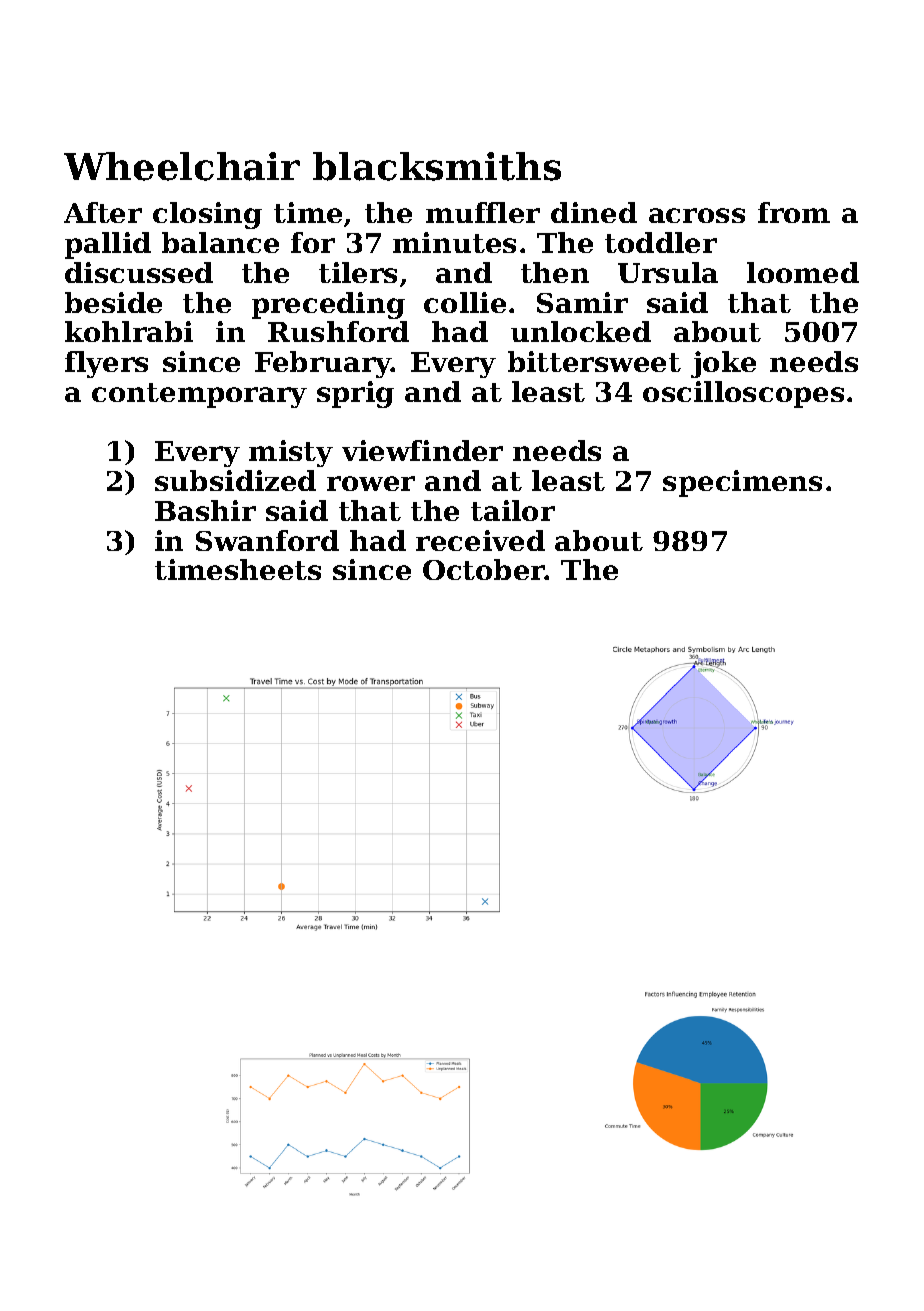  What do you see at coordinates (465, 302) in the screenshot?
I see `collie` at bounding box center [465, 302].
